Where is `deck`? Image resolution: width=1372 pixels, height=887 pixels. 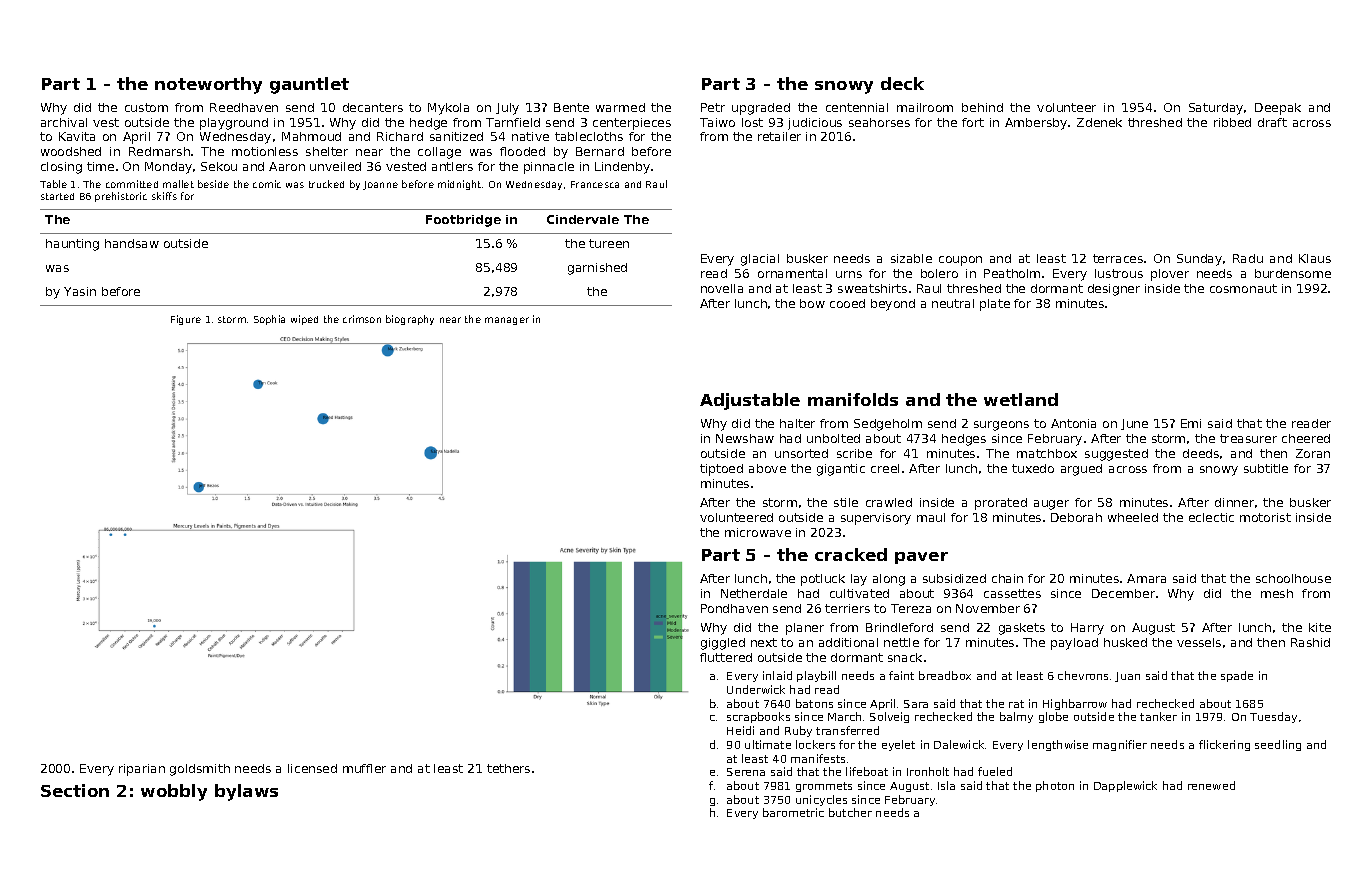 deck is located at coordinates (902, 83).
